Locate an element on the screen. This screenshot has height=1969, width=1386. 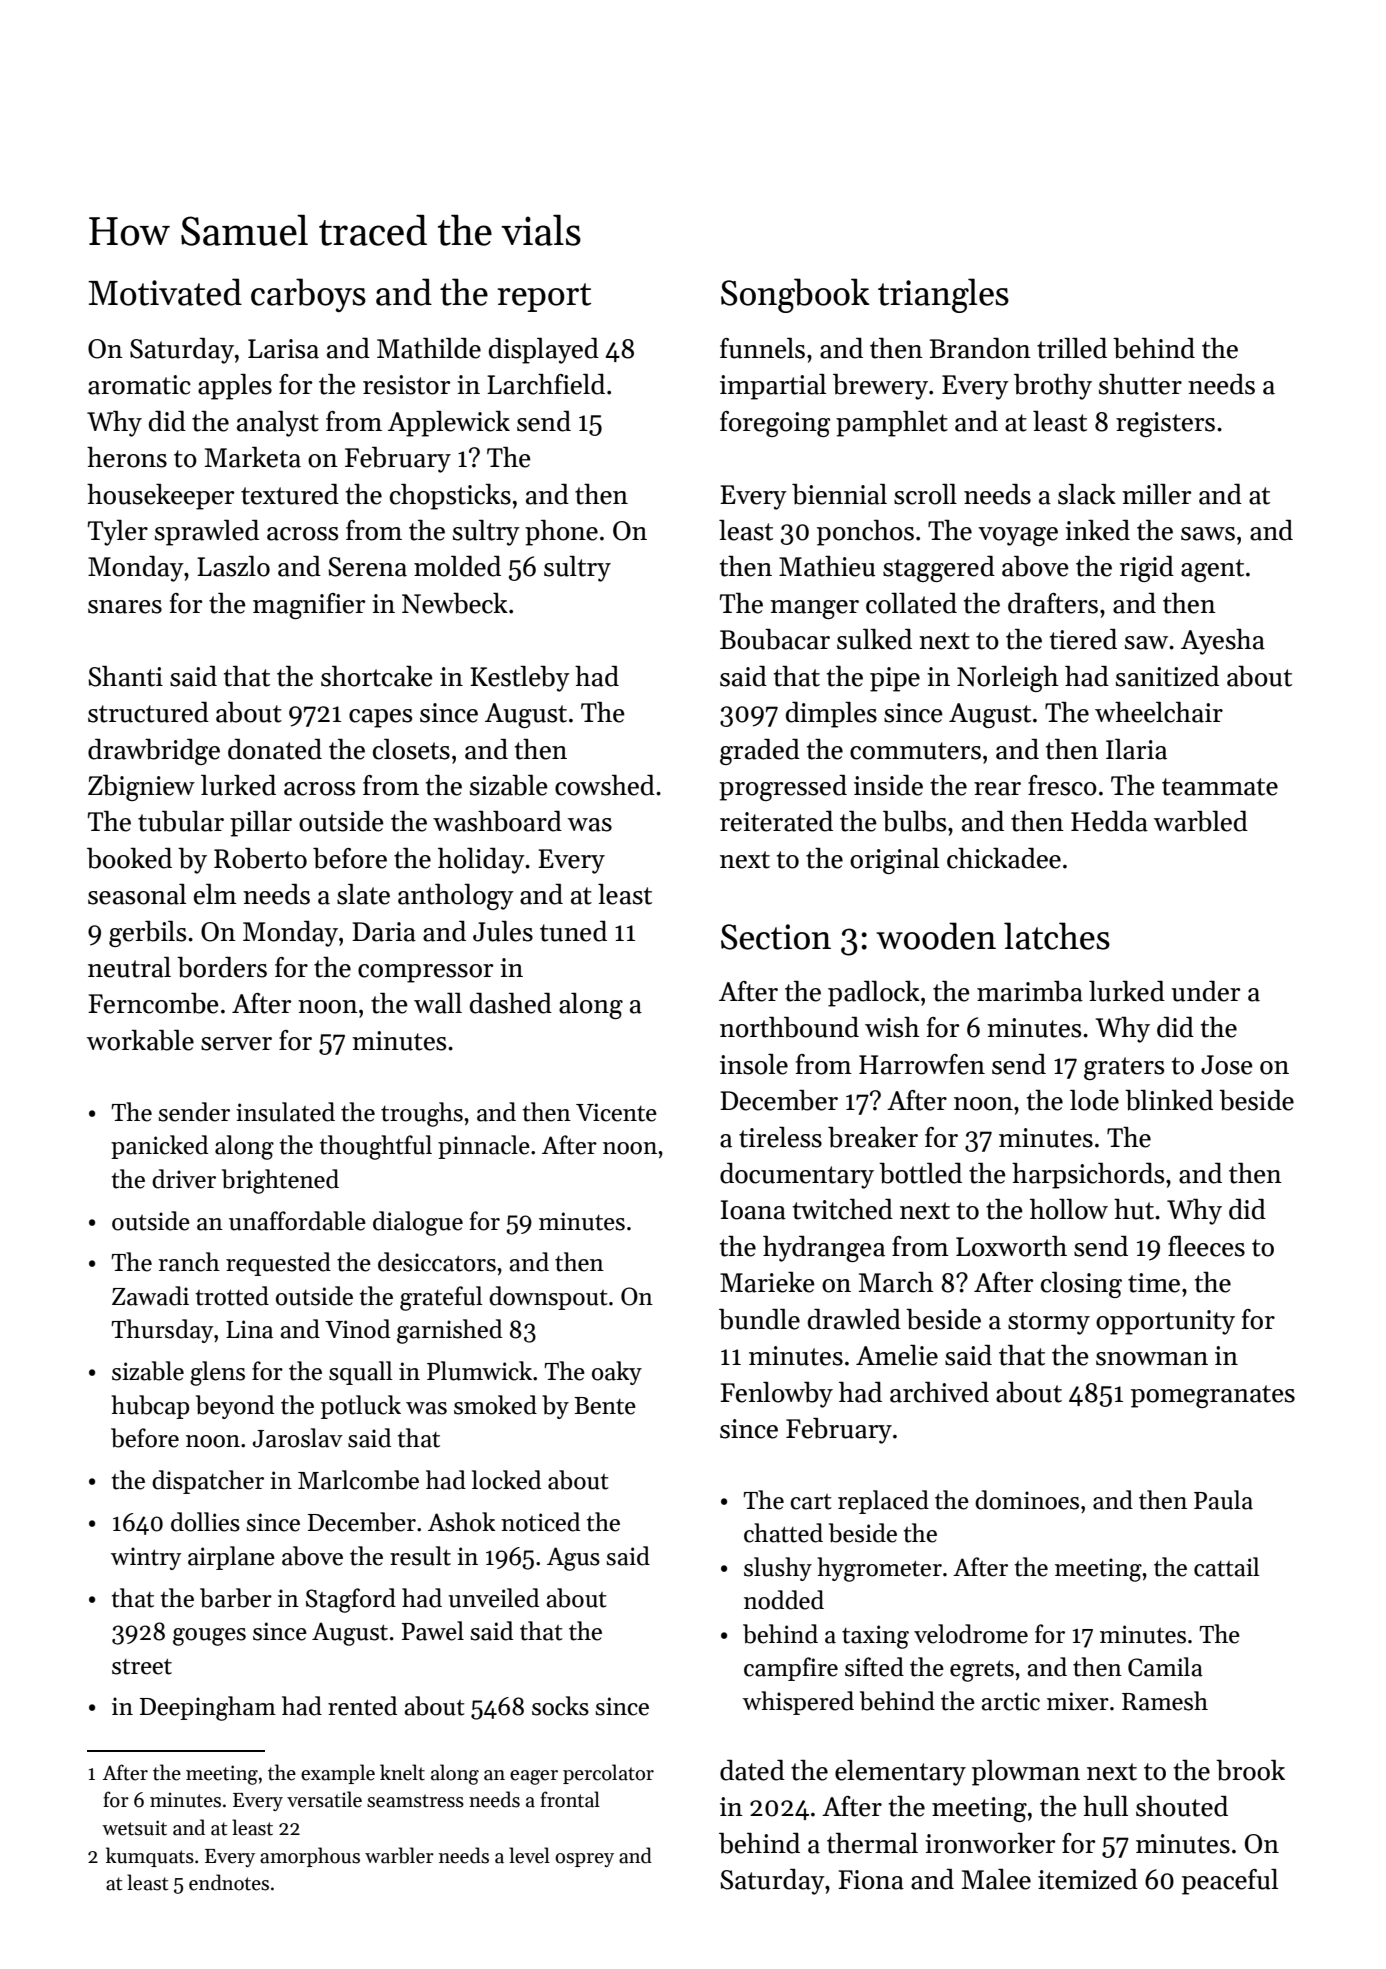
triangles is located at coordinates (943, 295).
